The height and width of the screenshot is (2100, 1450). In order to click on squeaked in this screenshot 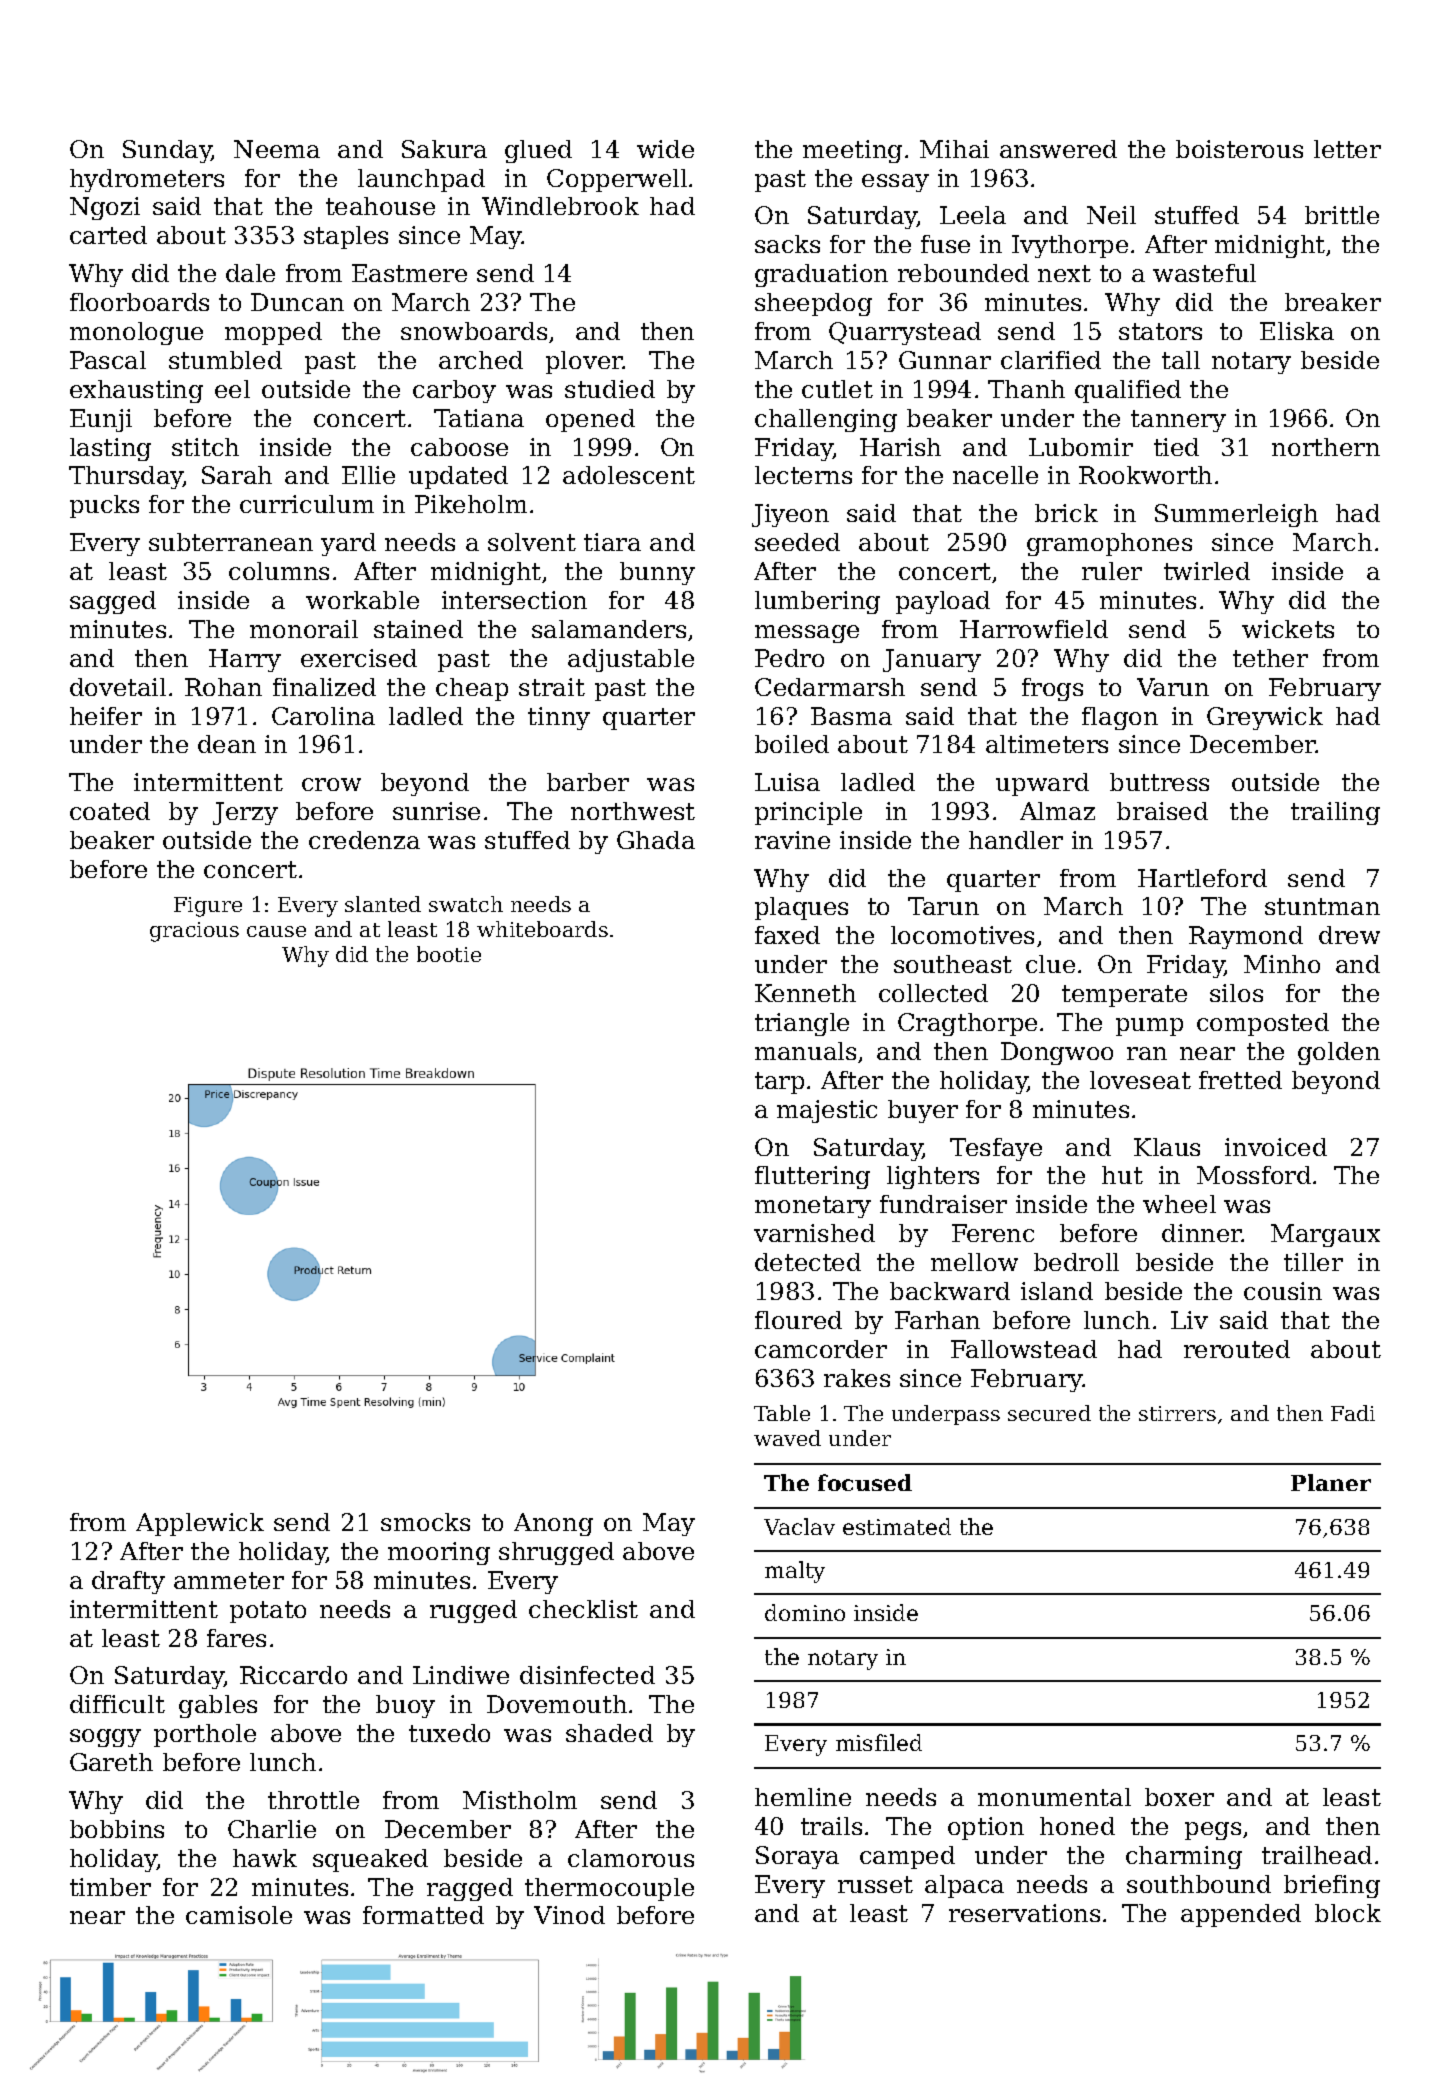, I will do `click(370, 1860)`.
